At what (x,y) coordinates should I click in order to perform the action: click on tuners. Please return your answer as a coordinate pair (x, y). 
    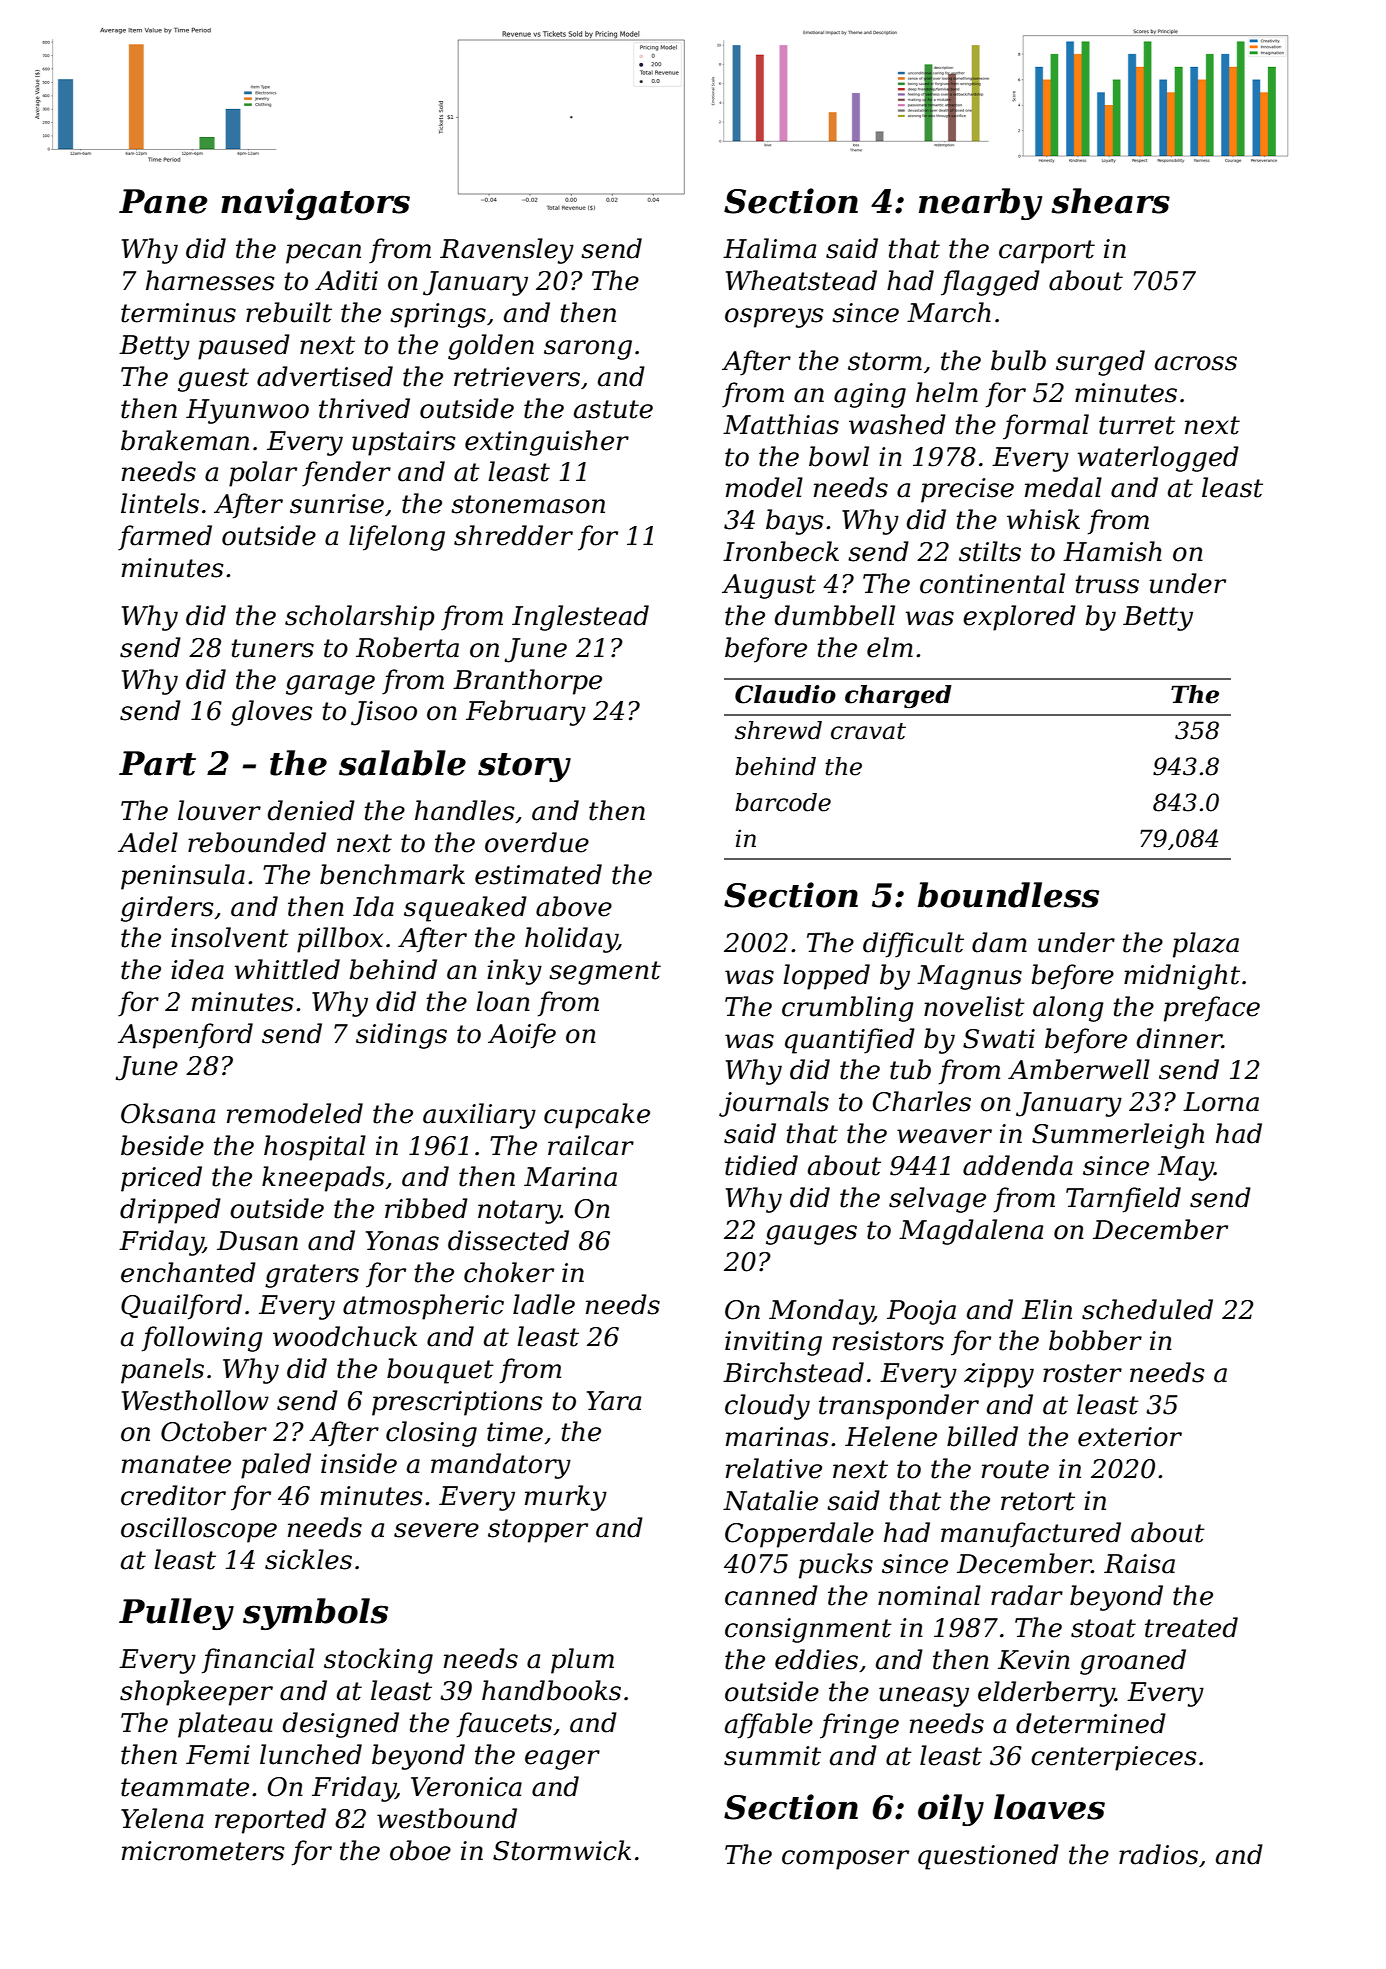
    Looking at the image, I should click on (272, 648).
